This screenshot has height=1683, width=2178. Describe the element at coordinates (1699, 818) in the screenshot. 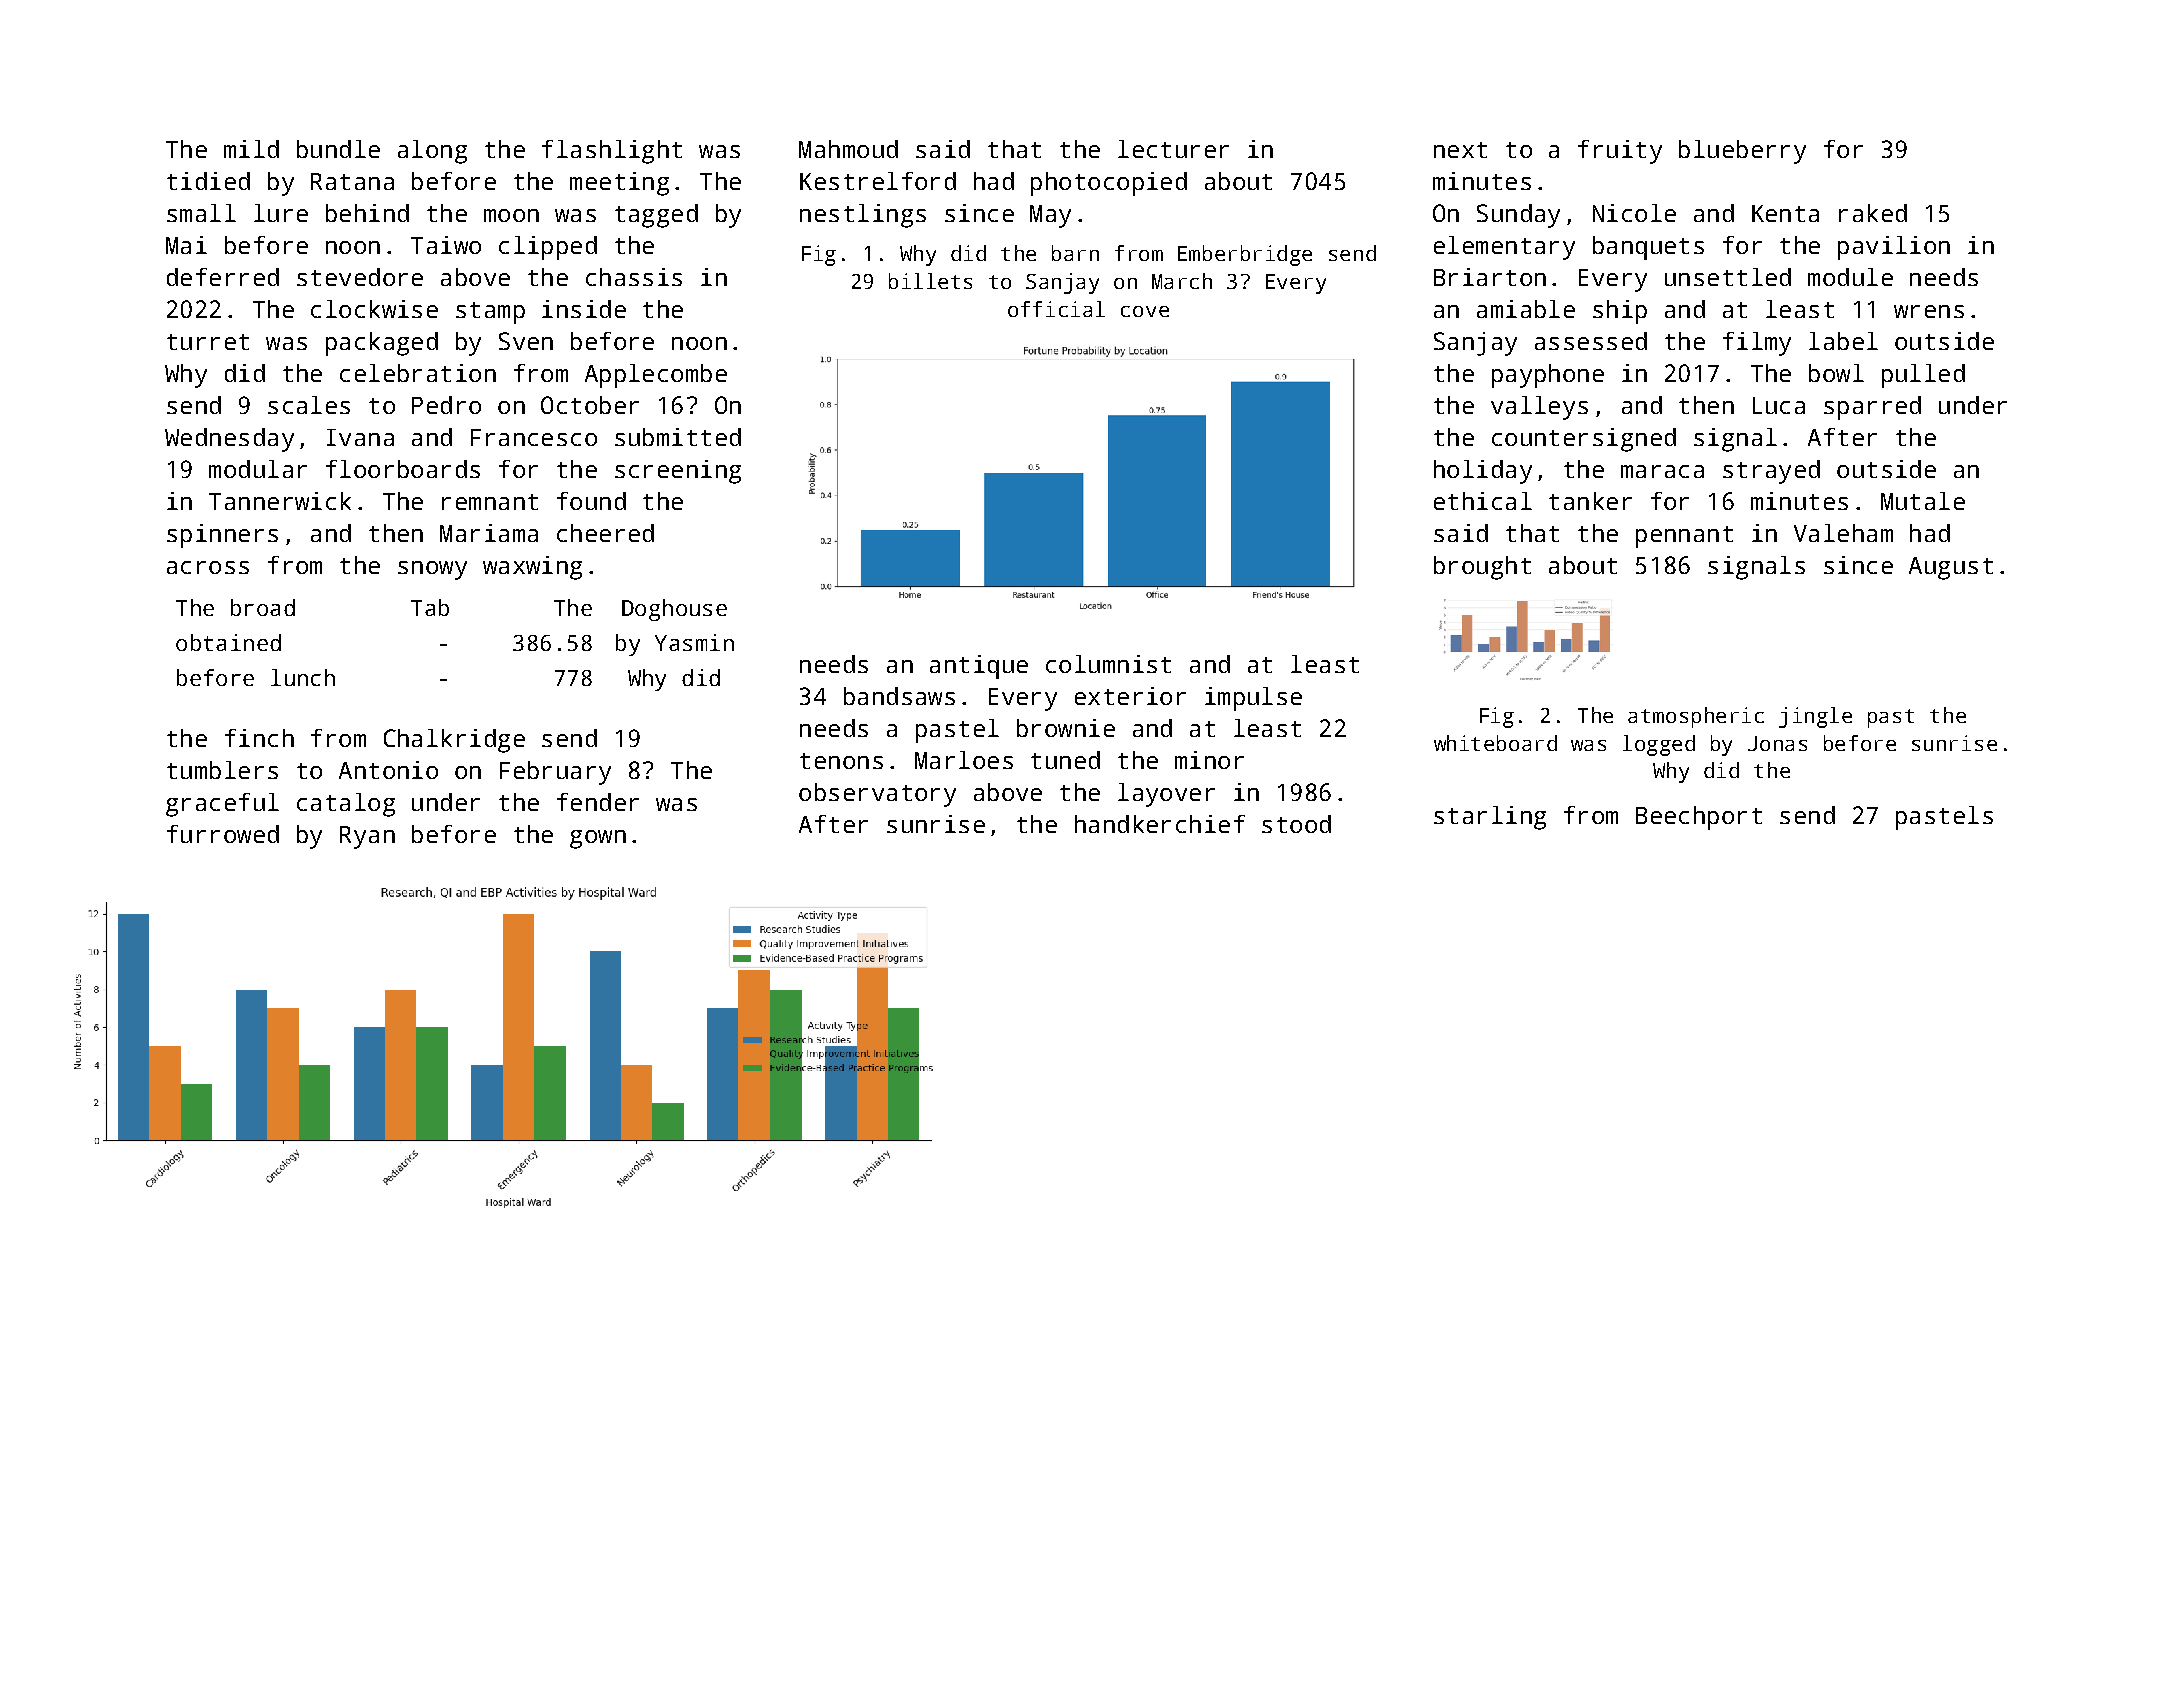

I see `Beechport` at that location.
